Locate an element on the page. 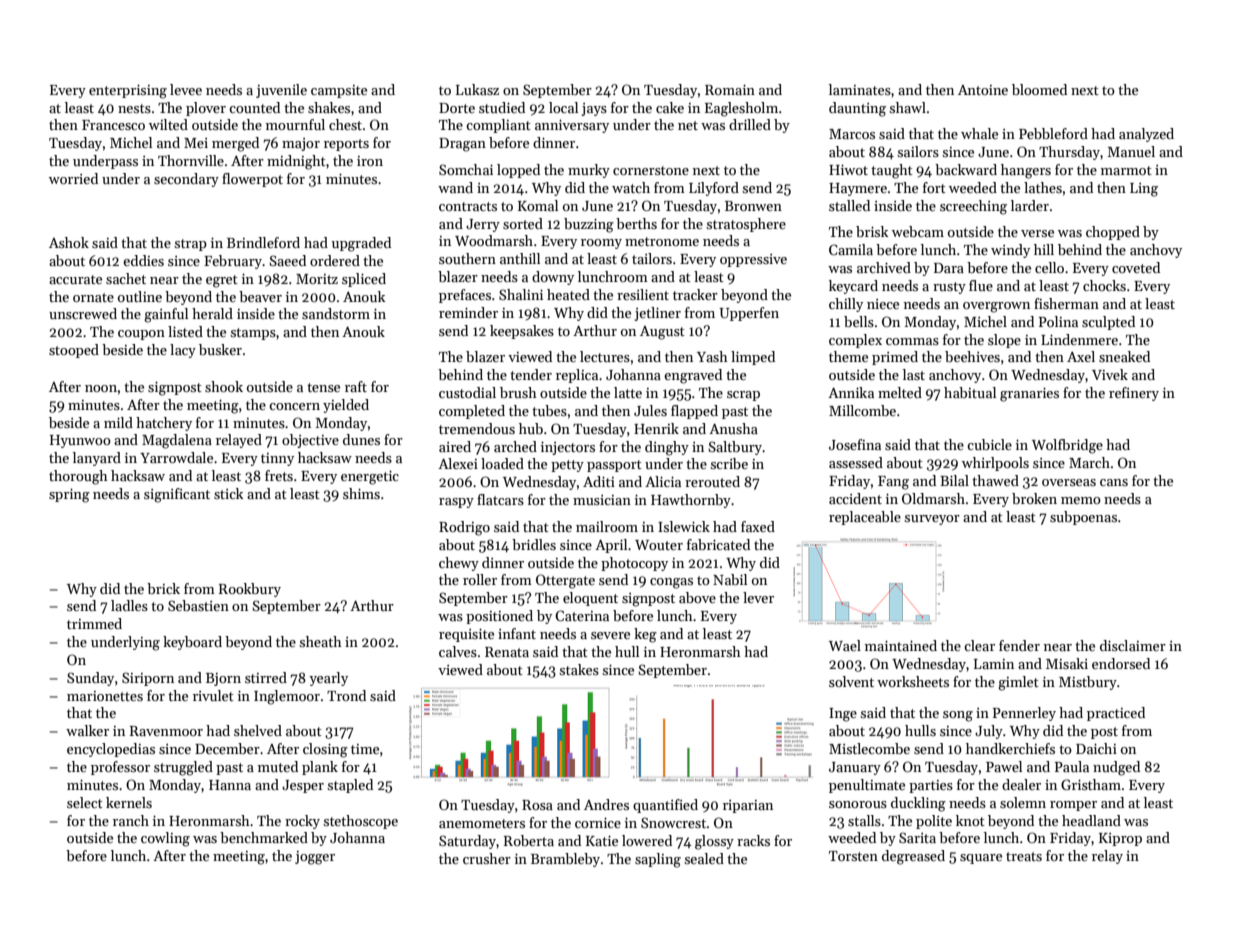 This page has height=952, width=1233. anemometers is located at coordinates (482, 823).
